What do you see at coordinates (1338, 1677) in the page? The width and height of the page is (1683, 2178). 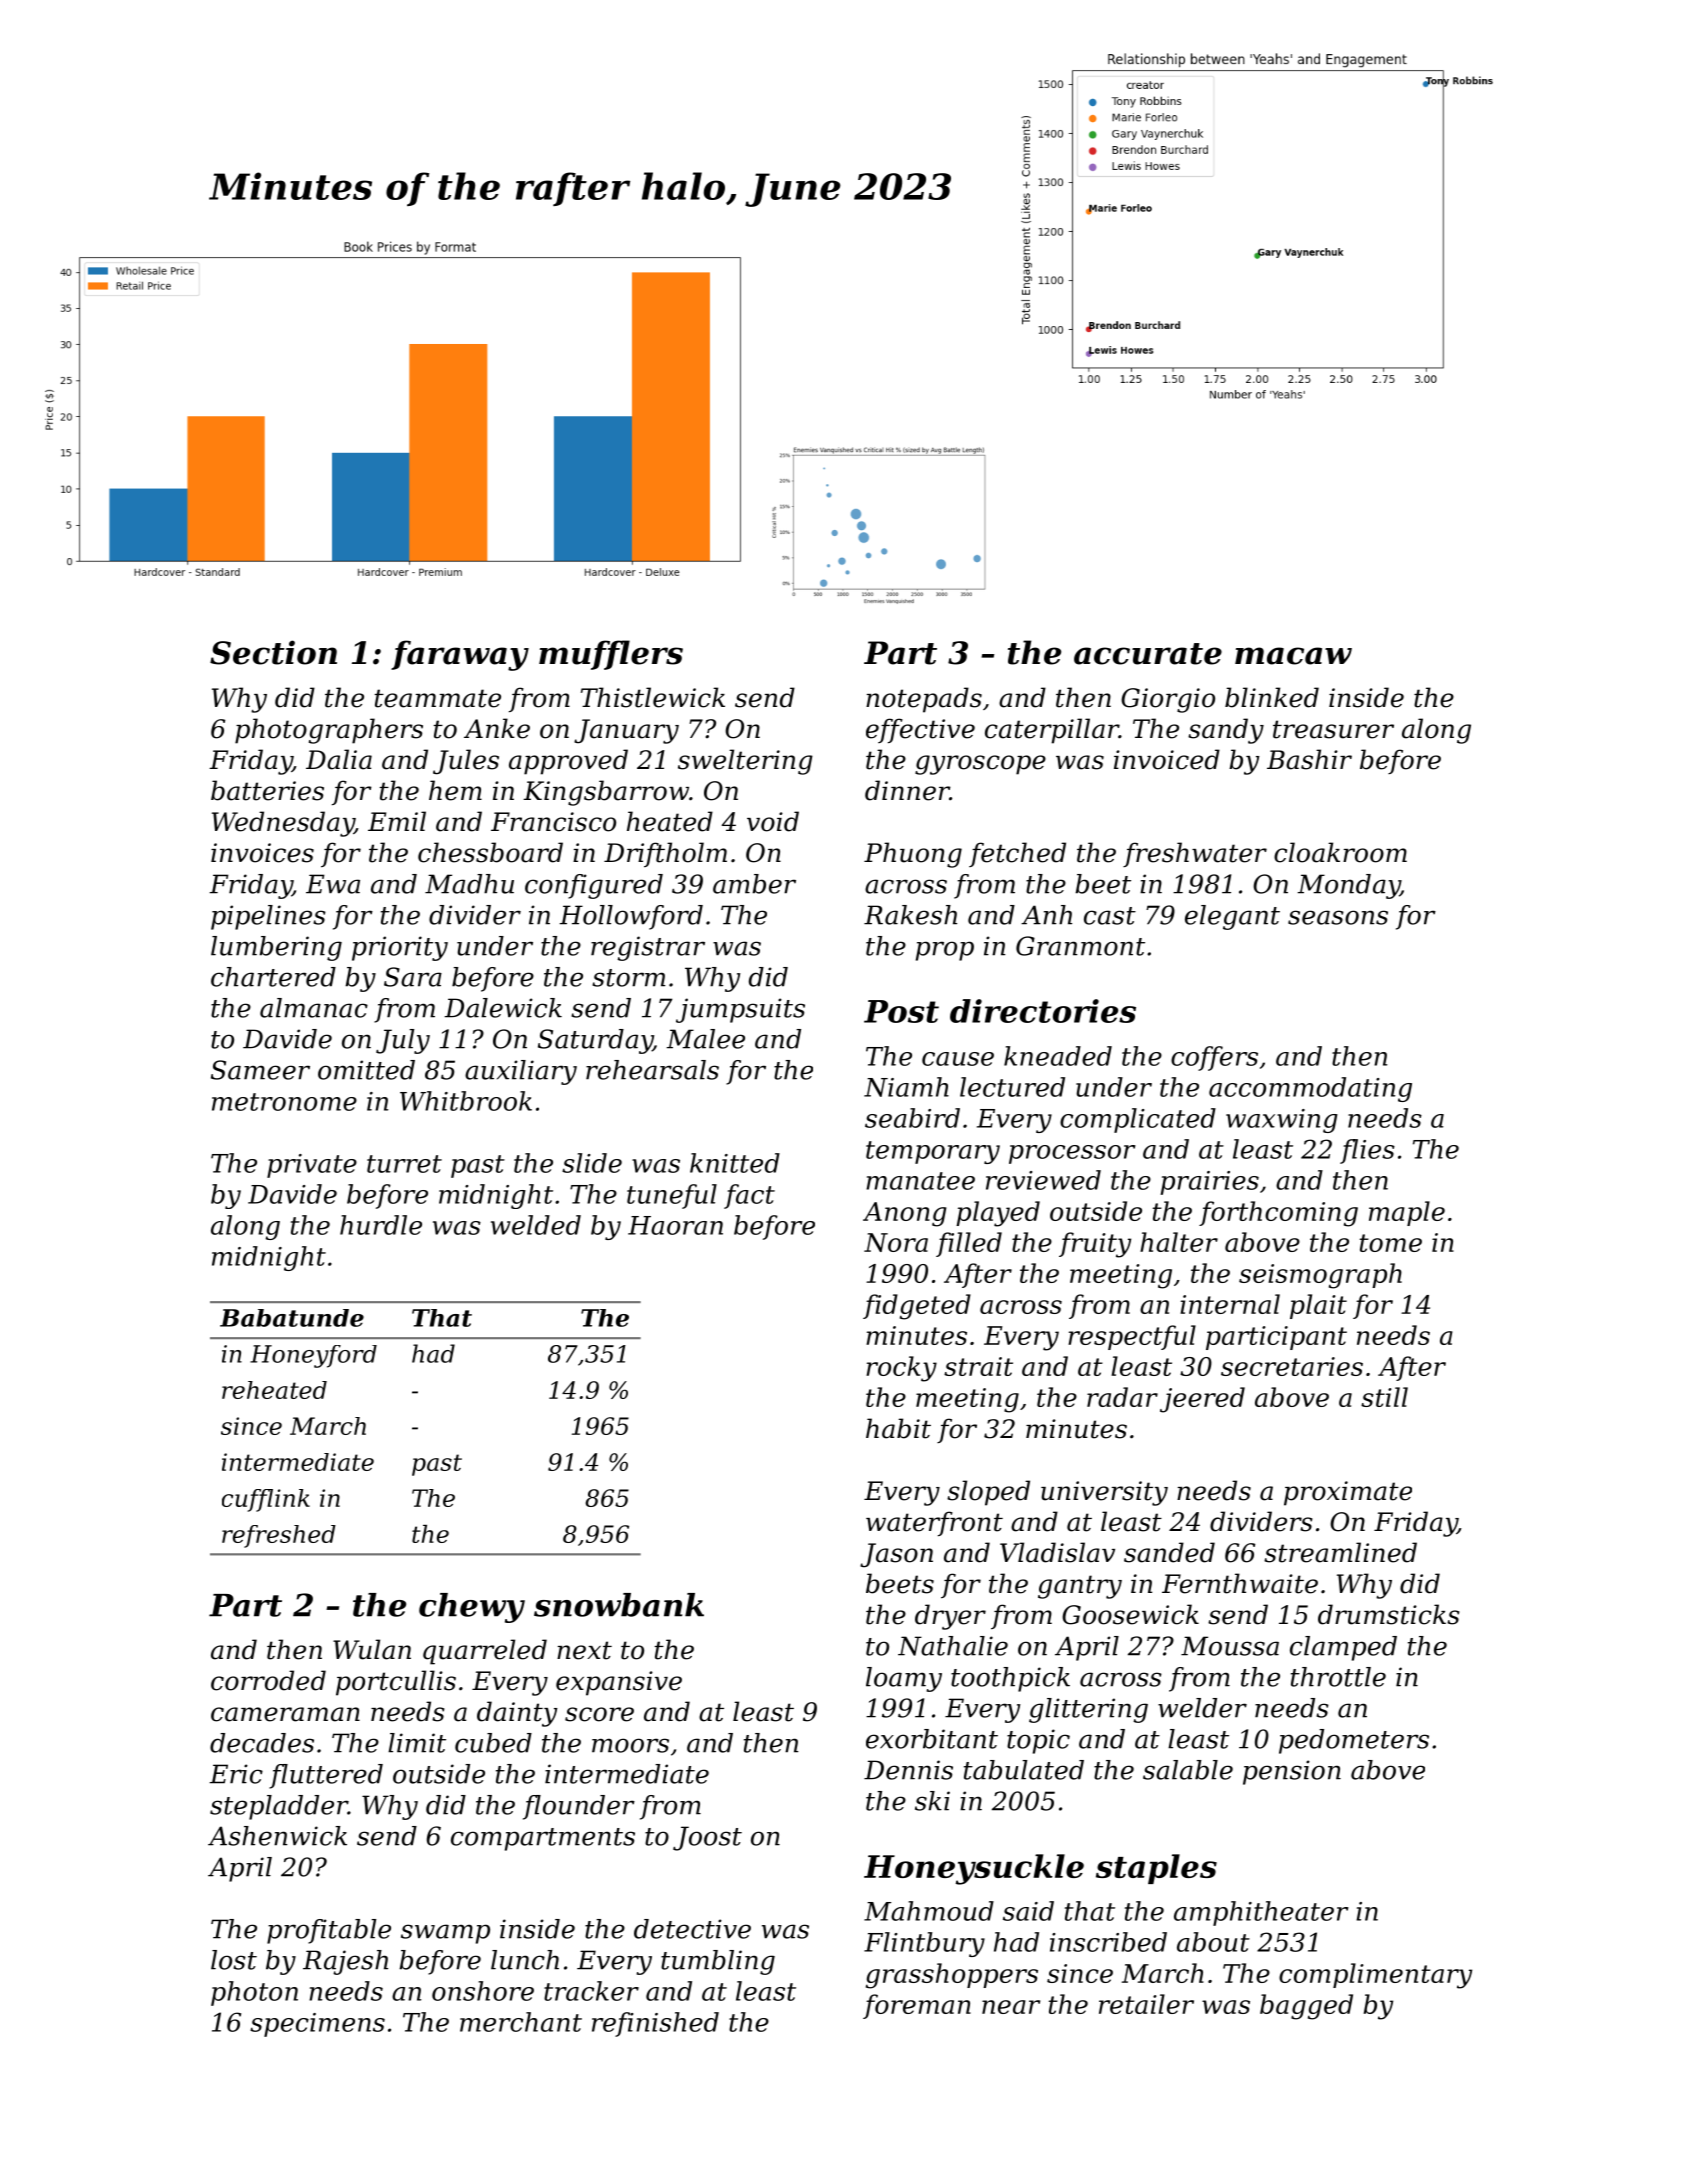 I see `throttle` at bounding box center [1338, 1677].
